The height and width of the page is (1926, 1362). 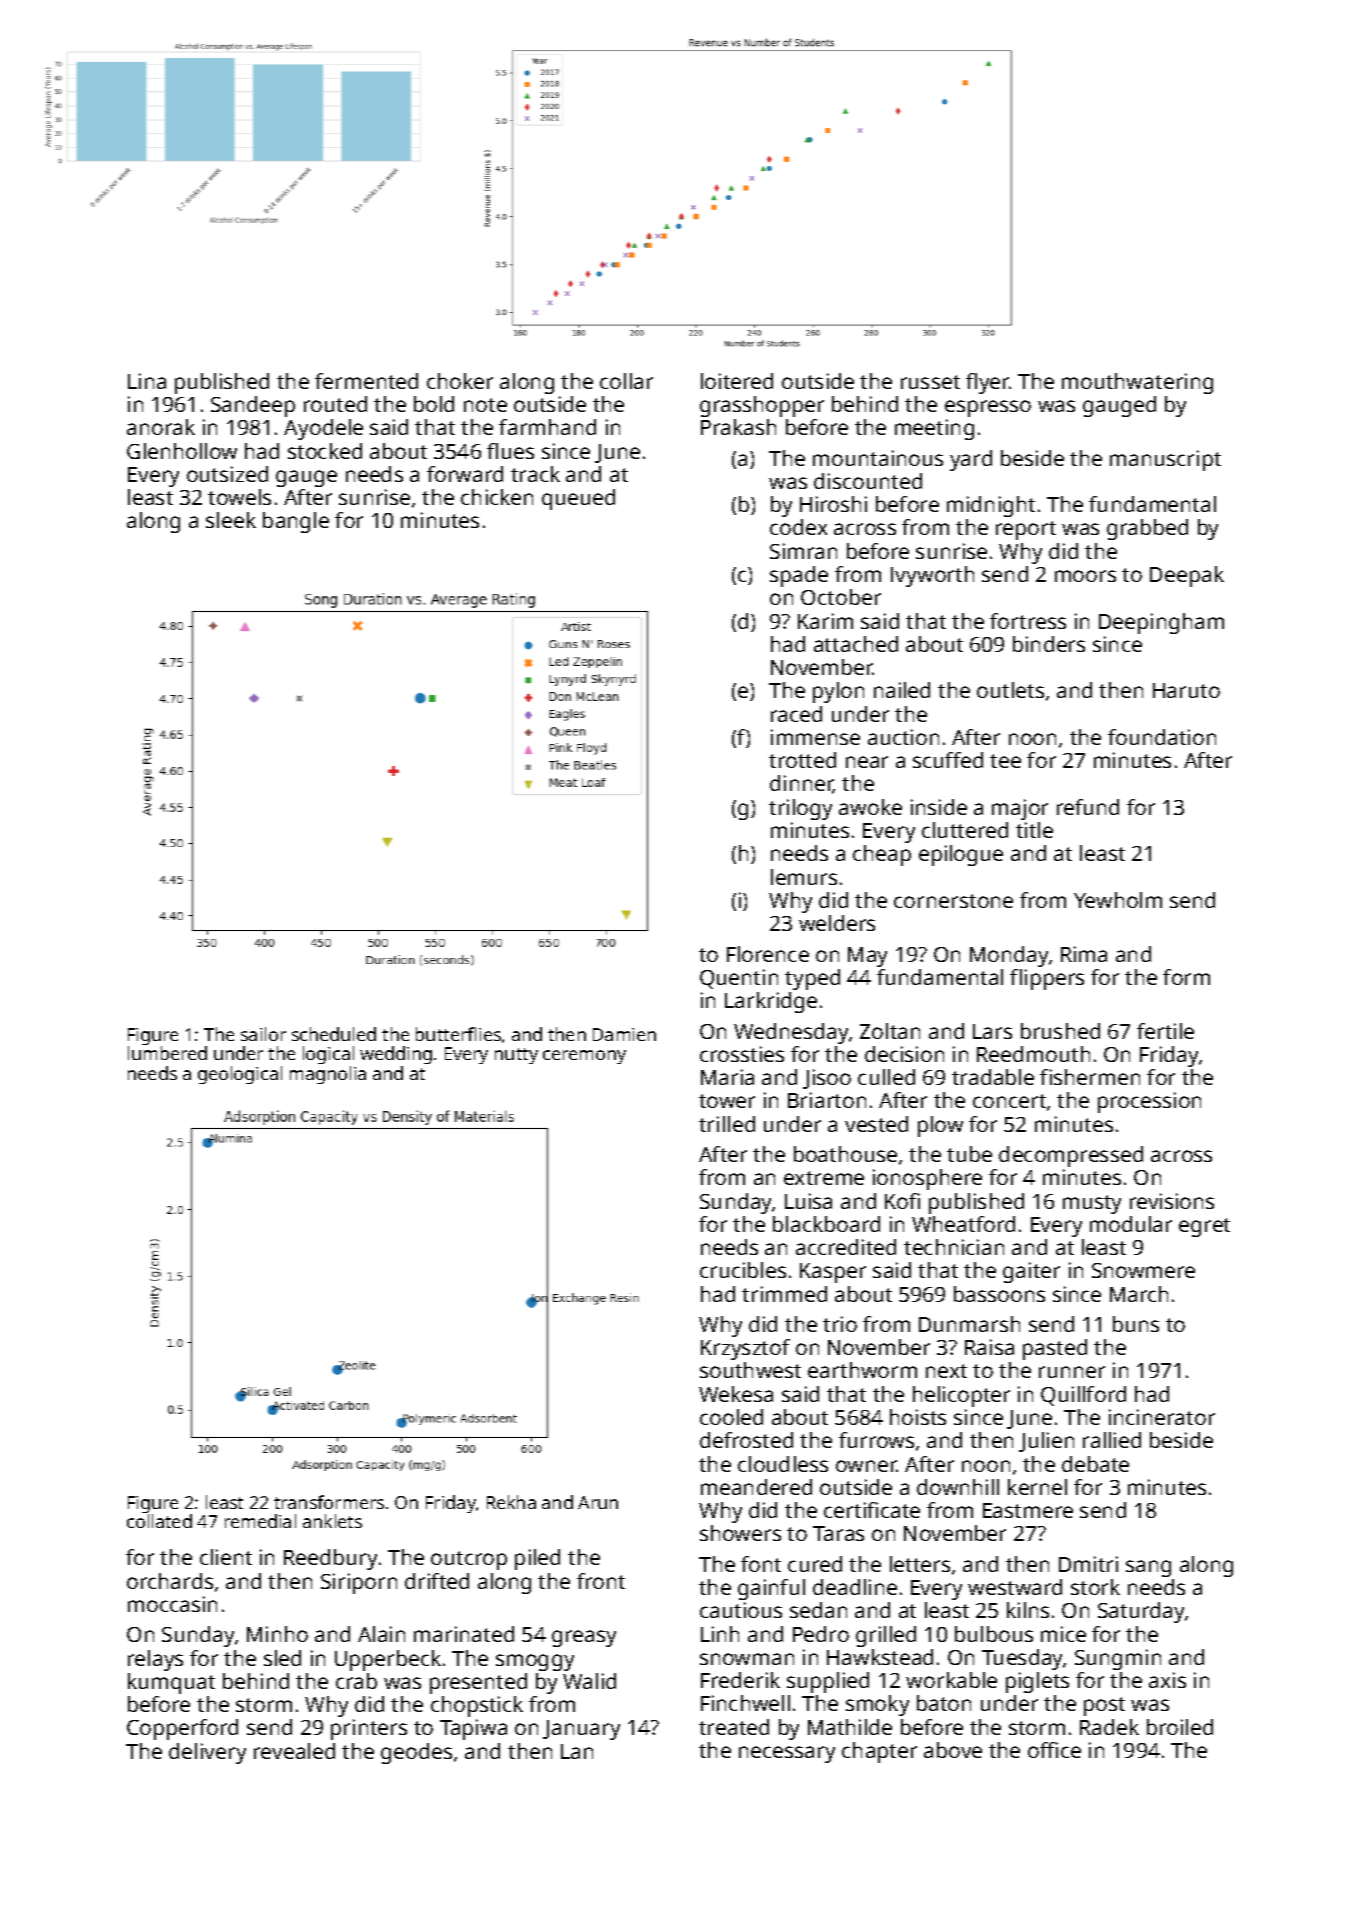 I want to click on orchards, so click(x=170, y=1581).
